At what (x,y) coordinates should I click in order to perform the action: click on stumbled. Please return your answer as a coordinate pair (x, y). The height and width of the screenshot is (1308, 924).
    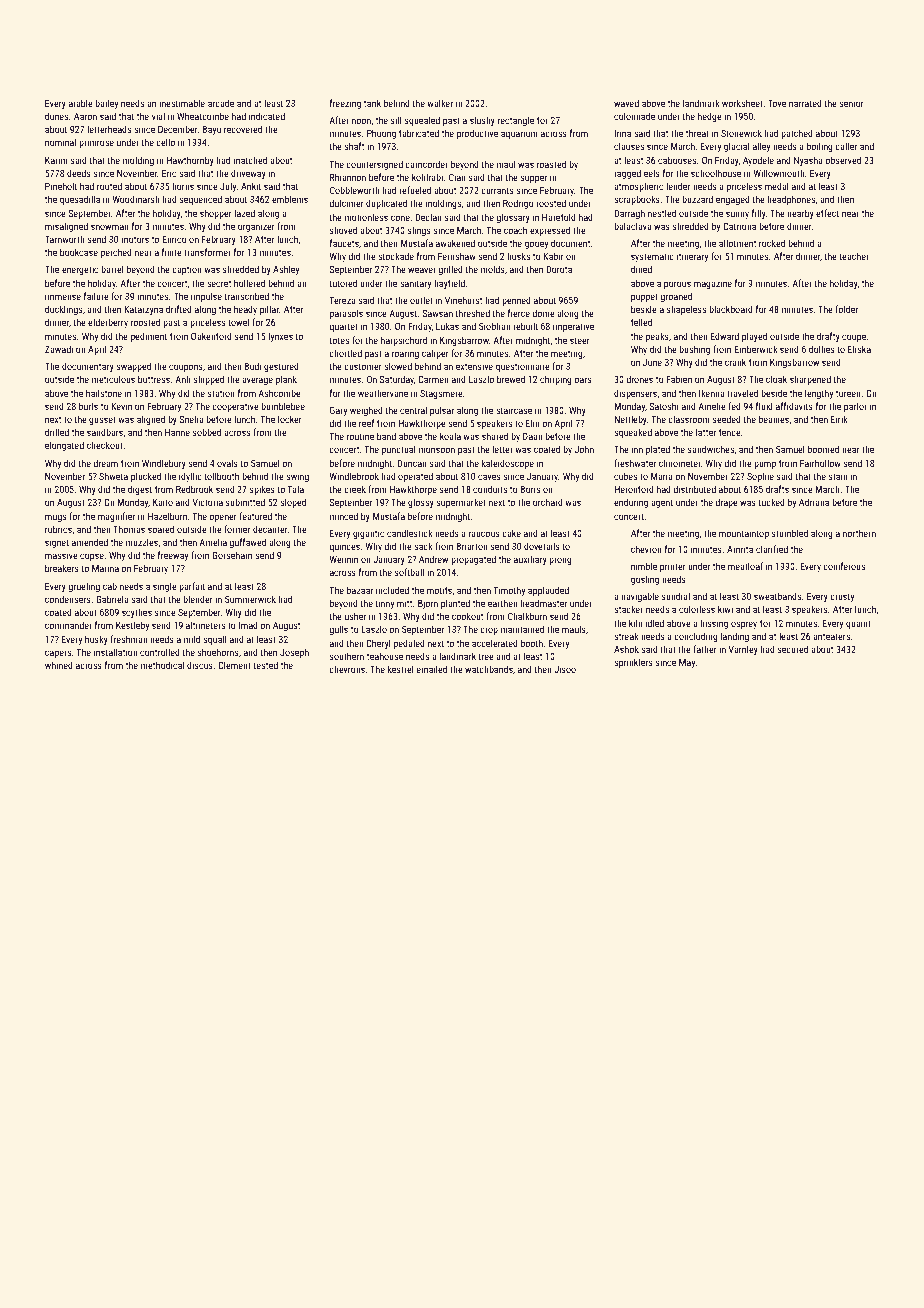
    Looking at the image, I should click on (790, 533).
